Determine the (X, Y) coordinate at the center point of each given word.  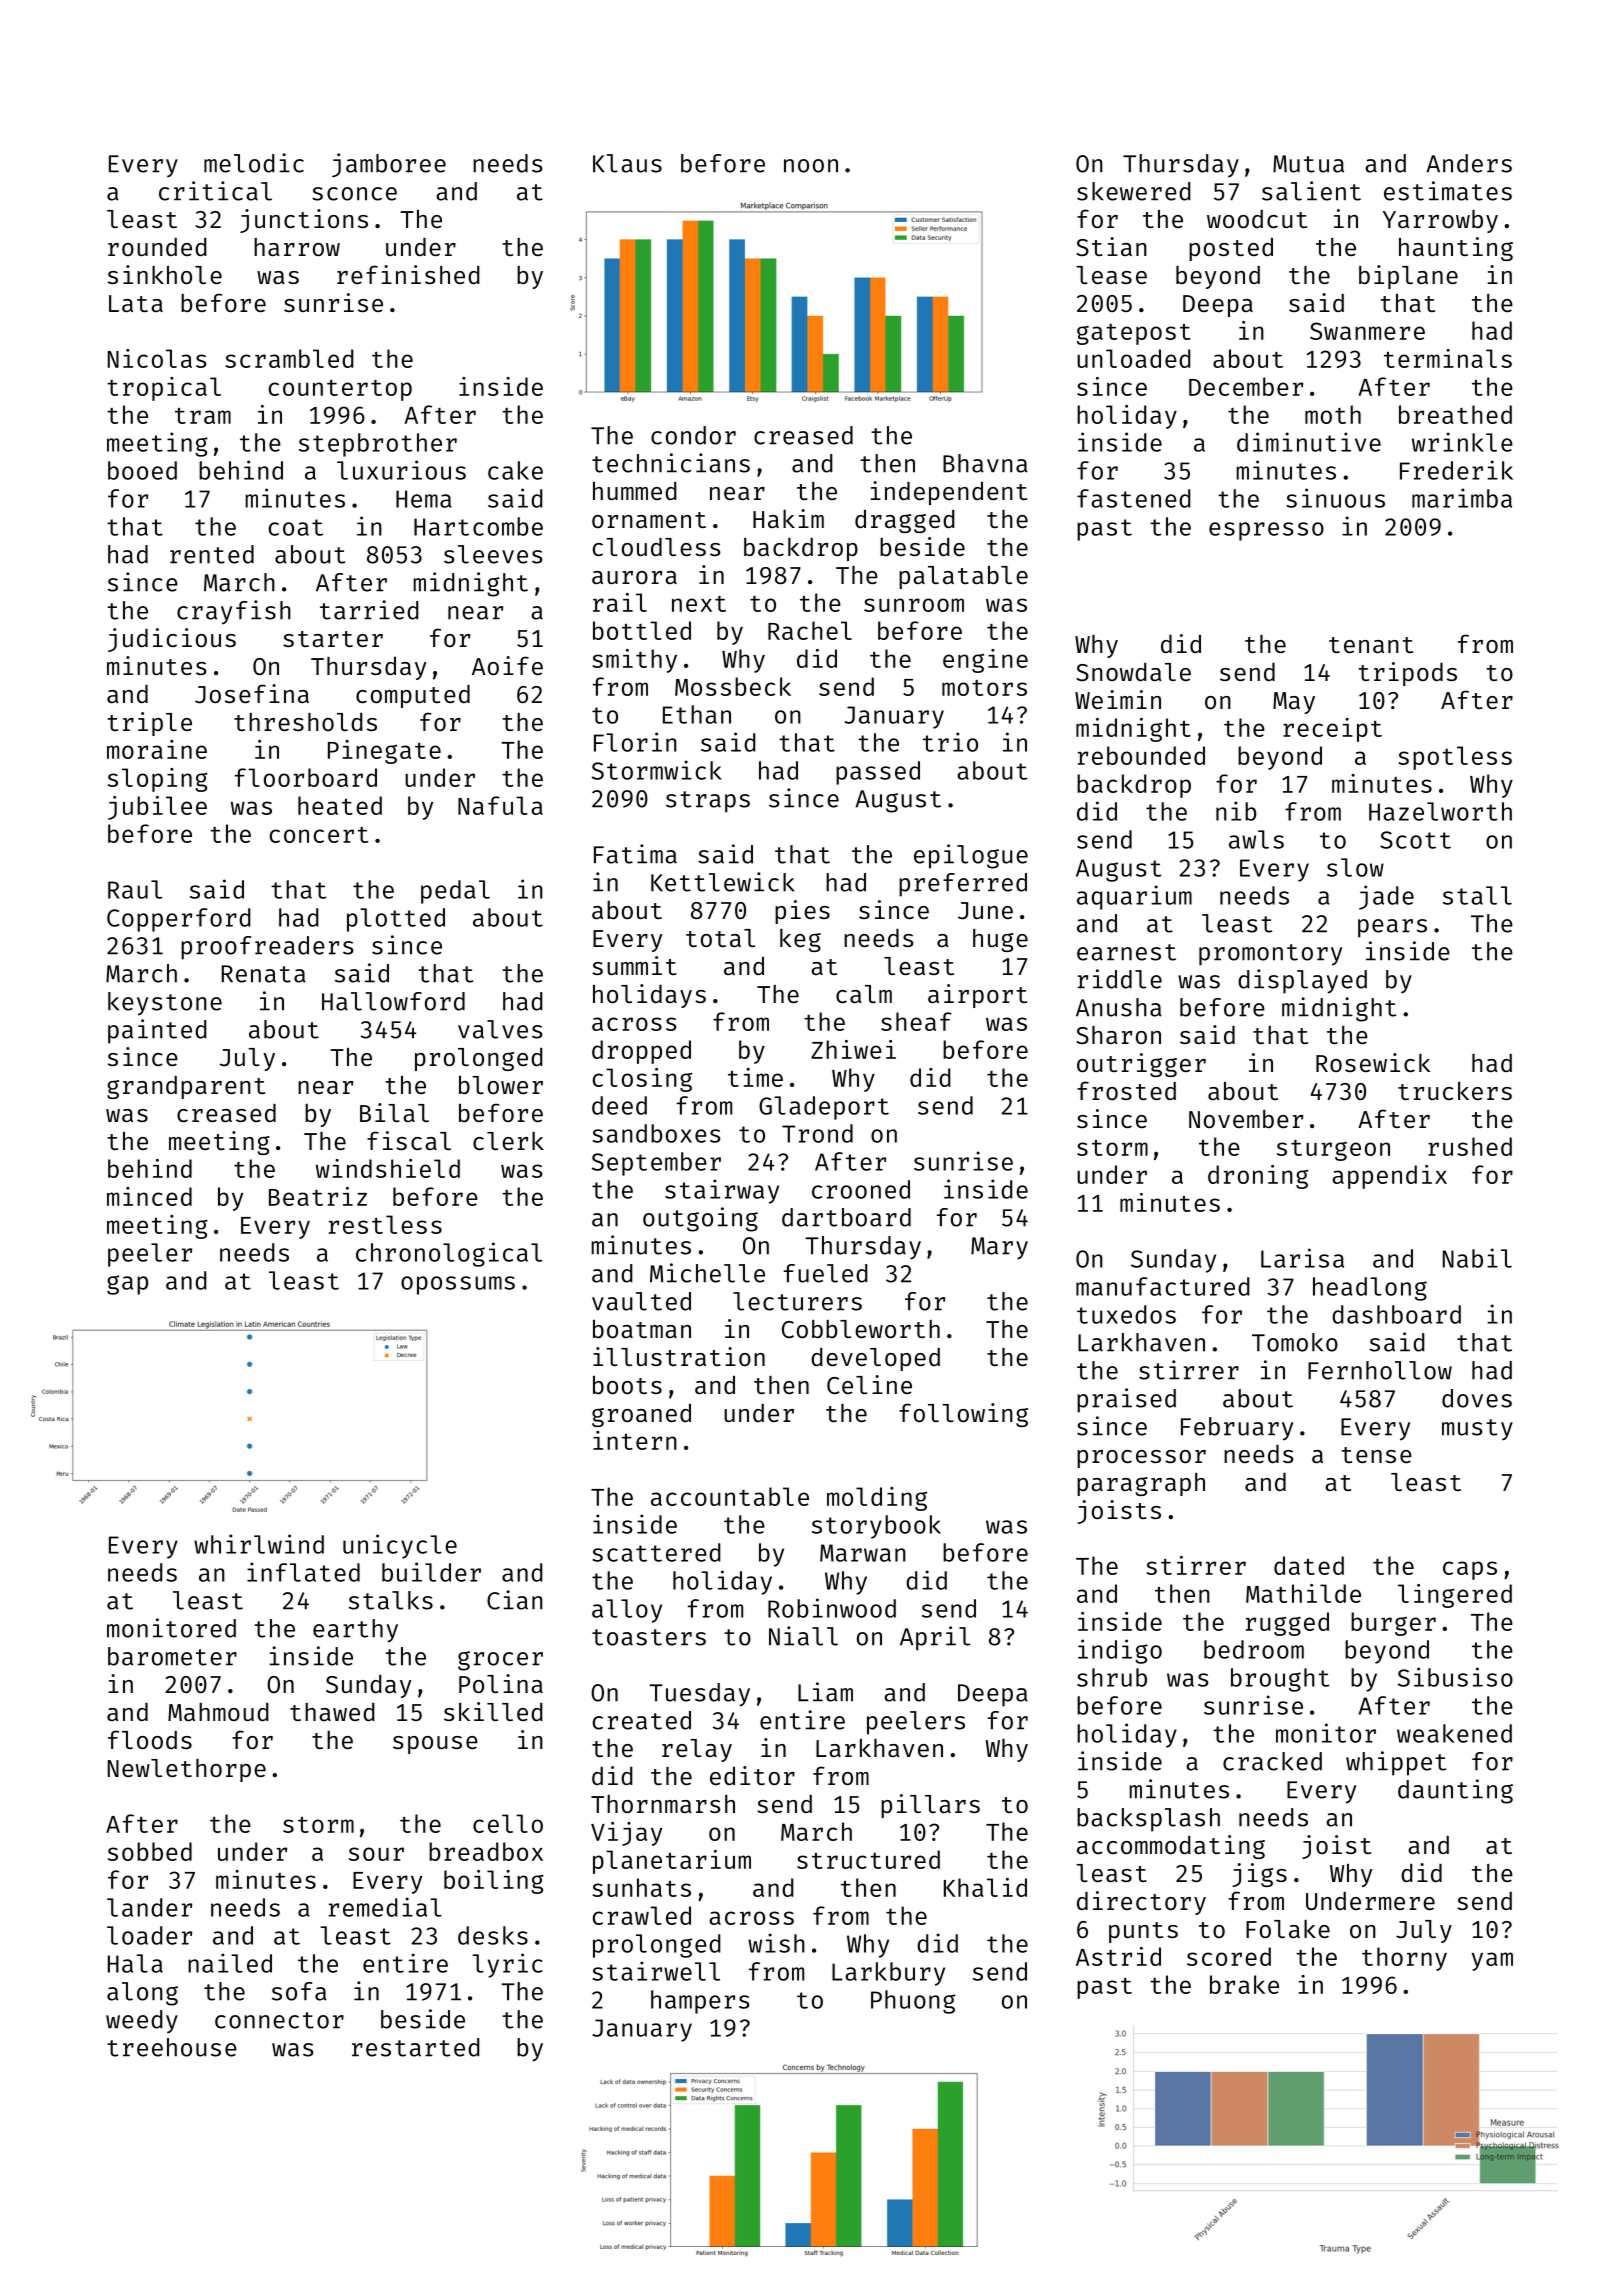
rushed (1470, 1146)
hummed (635, 491)
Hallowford (393, 1001)
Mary (999, 1248)
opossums (458, 1285)
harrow (297, 247)
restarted (416, 2047)
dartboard (846, 1217)
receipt (1332, 730)
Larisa (1302, 1258)
